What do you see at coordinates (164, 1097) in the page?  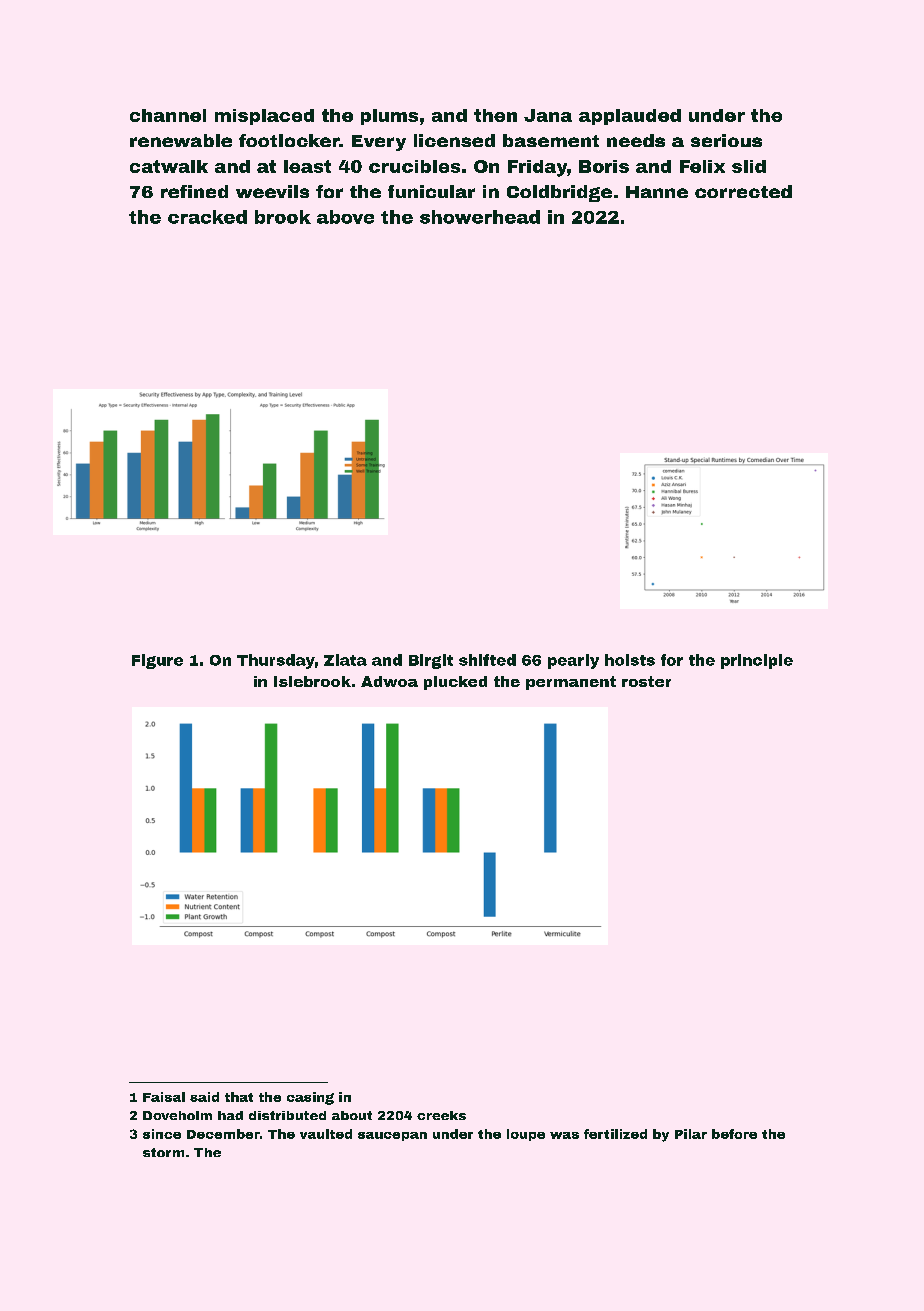 I see `Faisal` at bounding box center [164, 1097].
